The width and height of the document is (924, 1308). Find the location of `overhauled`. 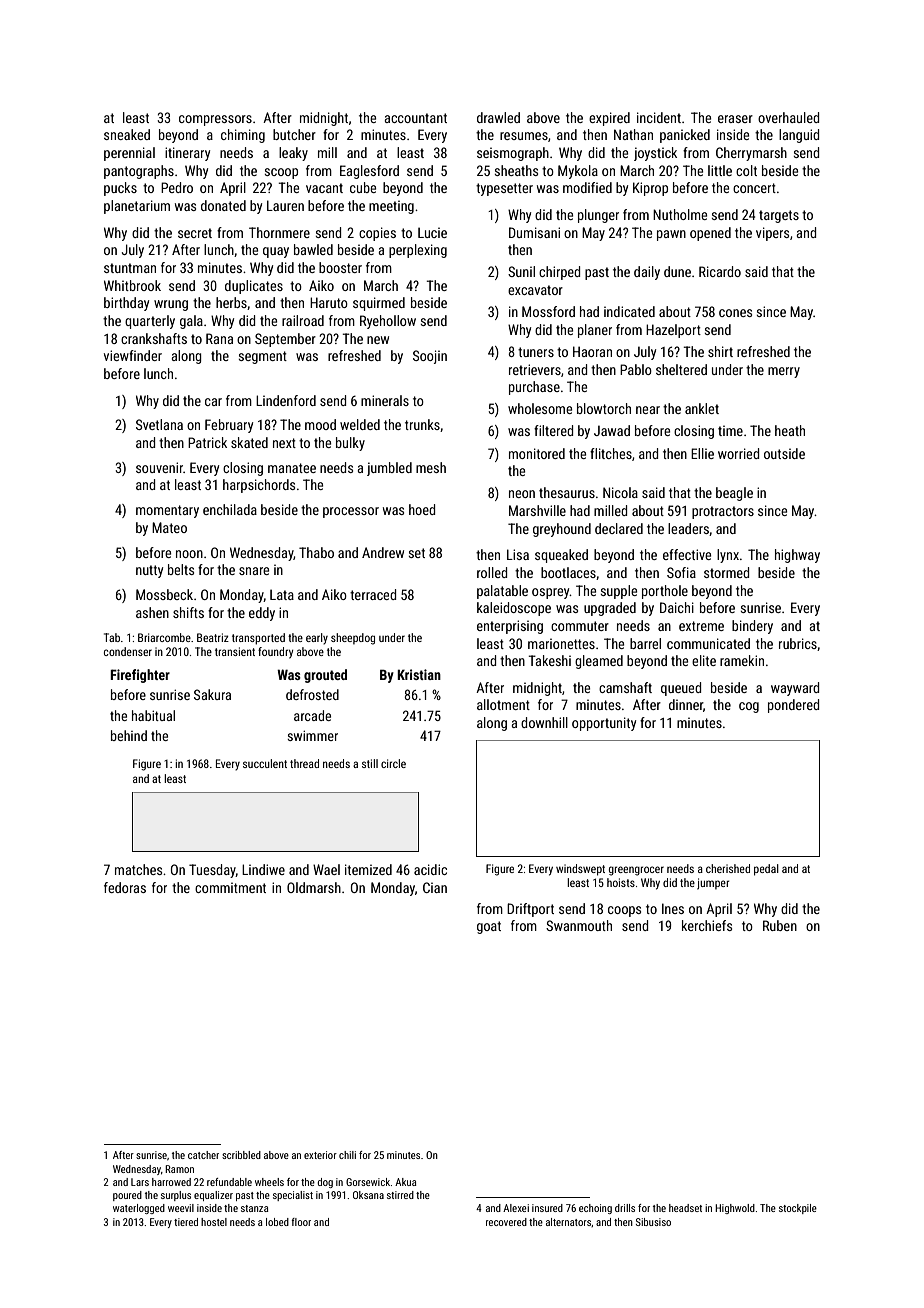

overhauled is located at coordinates (788, 117).
